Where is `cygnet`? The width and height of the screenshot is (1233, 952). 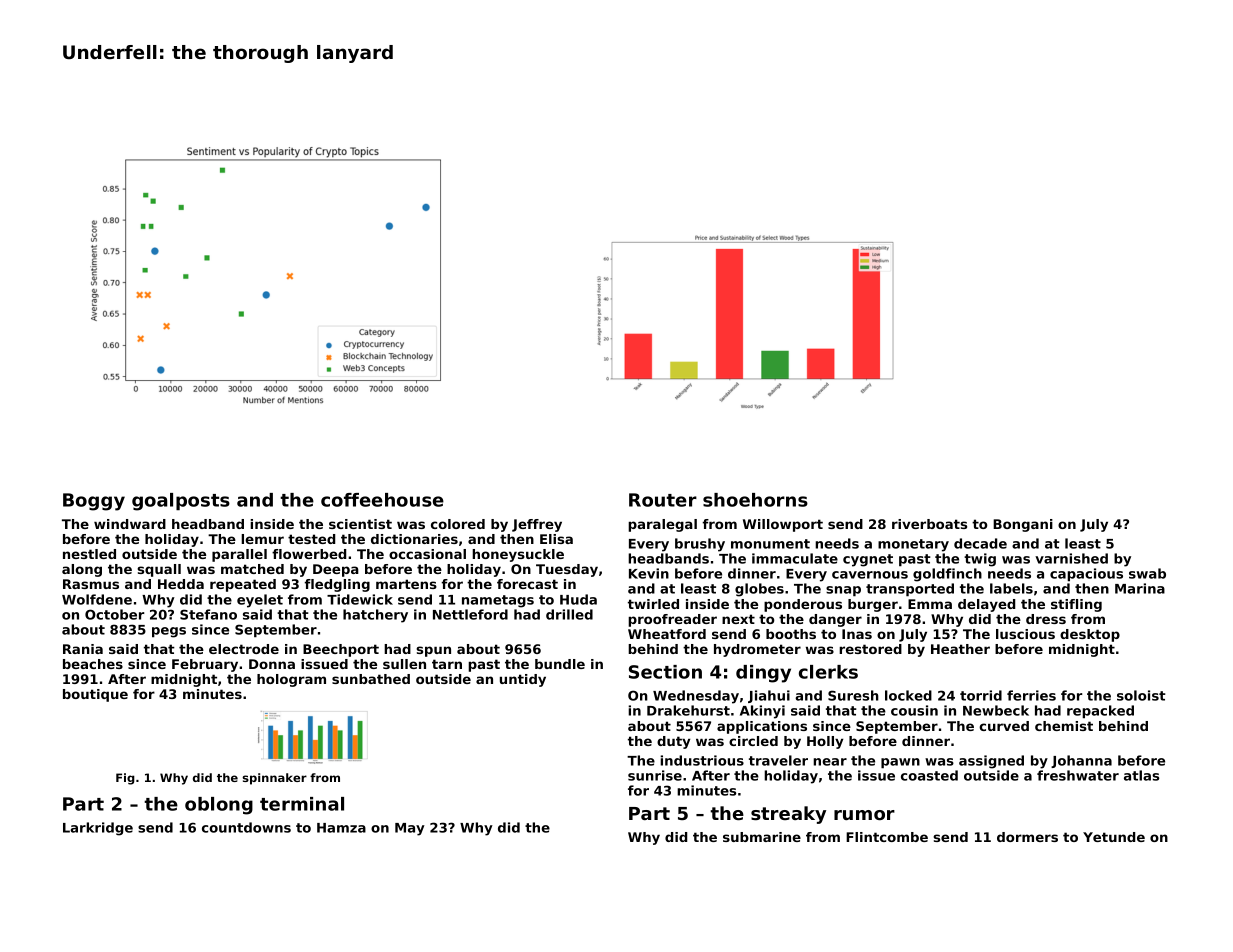 cygnet is located at coordinates (868, 560).
